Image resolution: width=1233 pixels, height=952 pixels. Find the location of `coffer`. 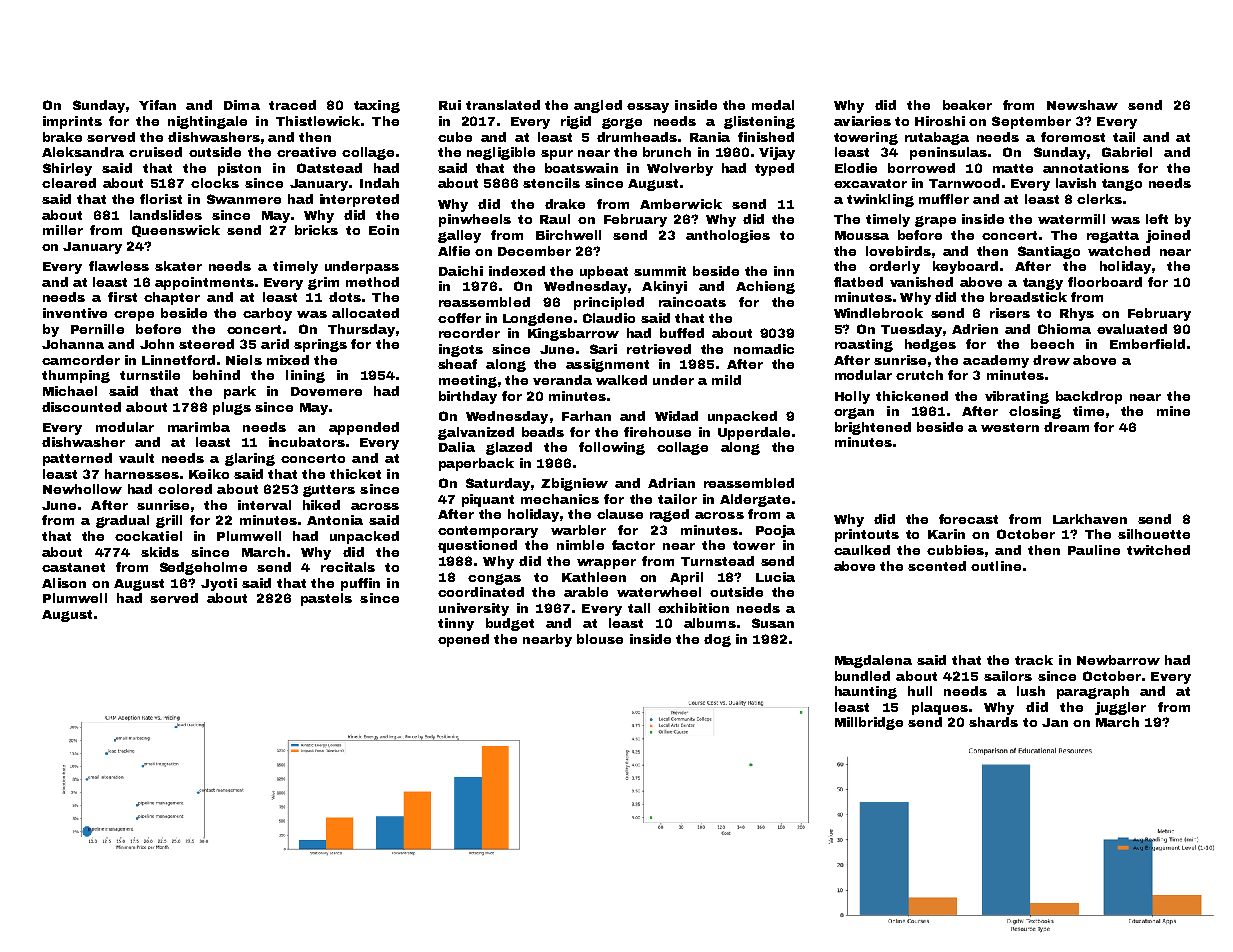

coffer is located at coordinates (459, 318).
